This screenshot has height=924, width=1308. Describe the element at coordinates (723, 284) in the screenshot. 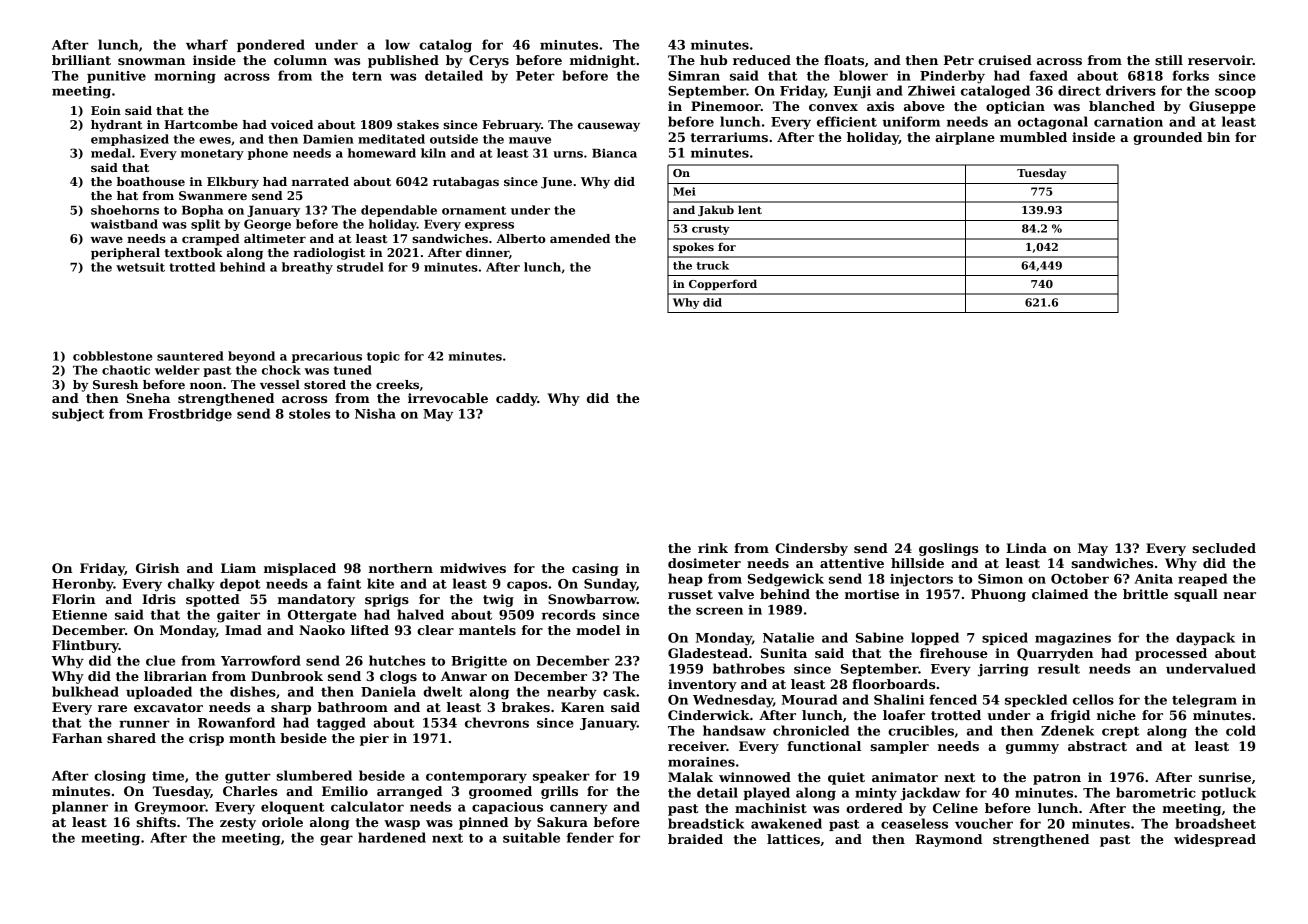

I see `Copperford` at that location.
